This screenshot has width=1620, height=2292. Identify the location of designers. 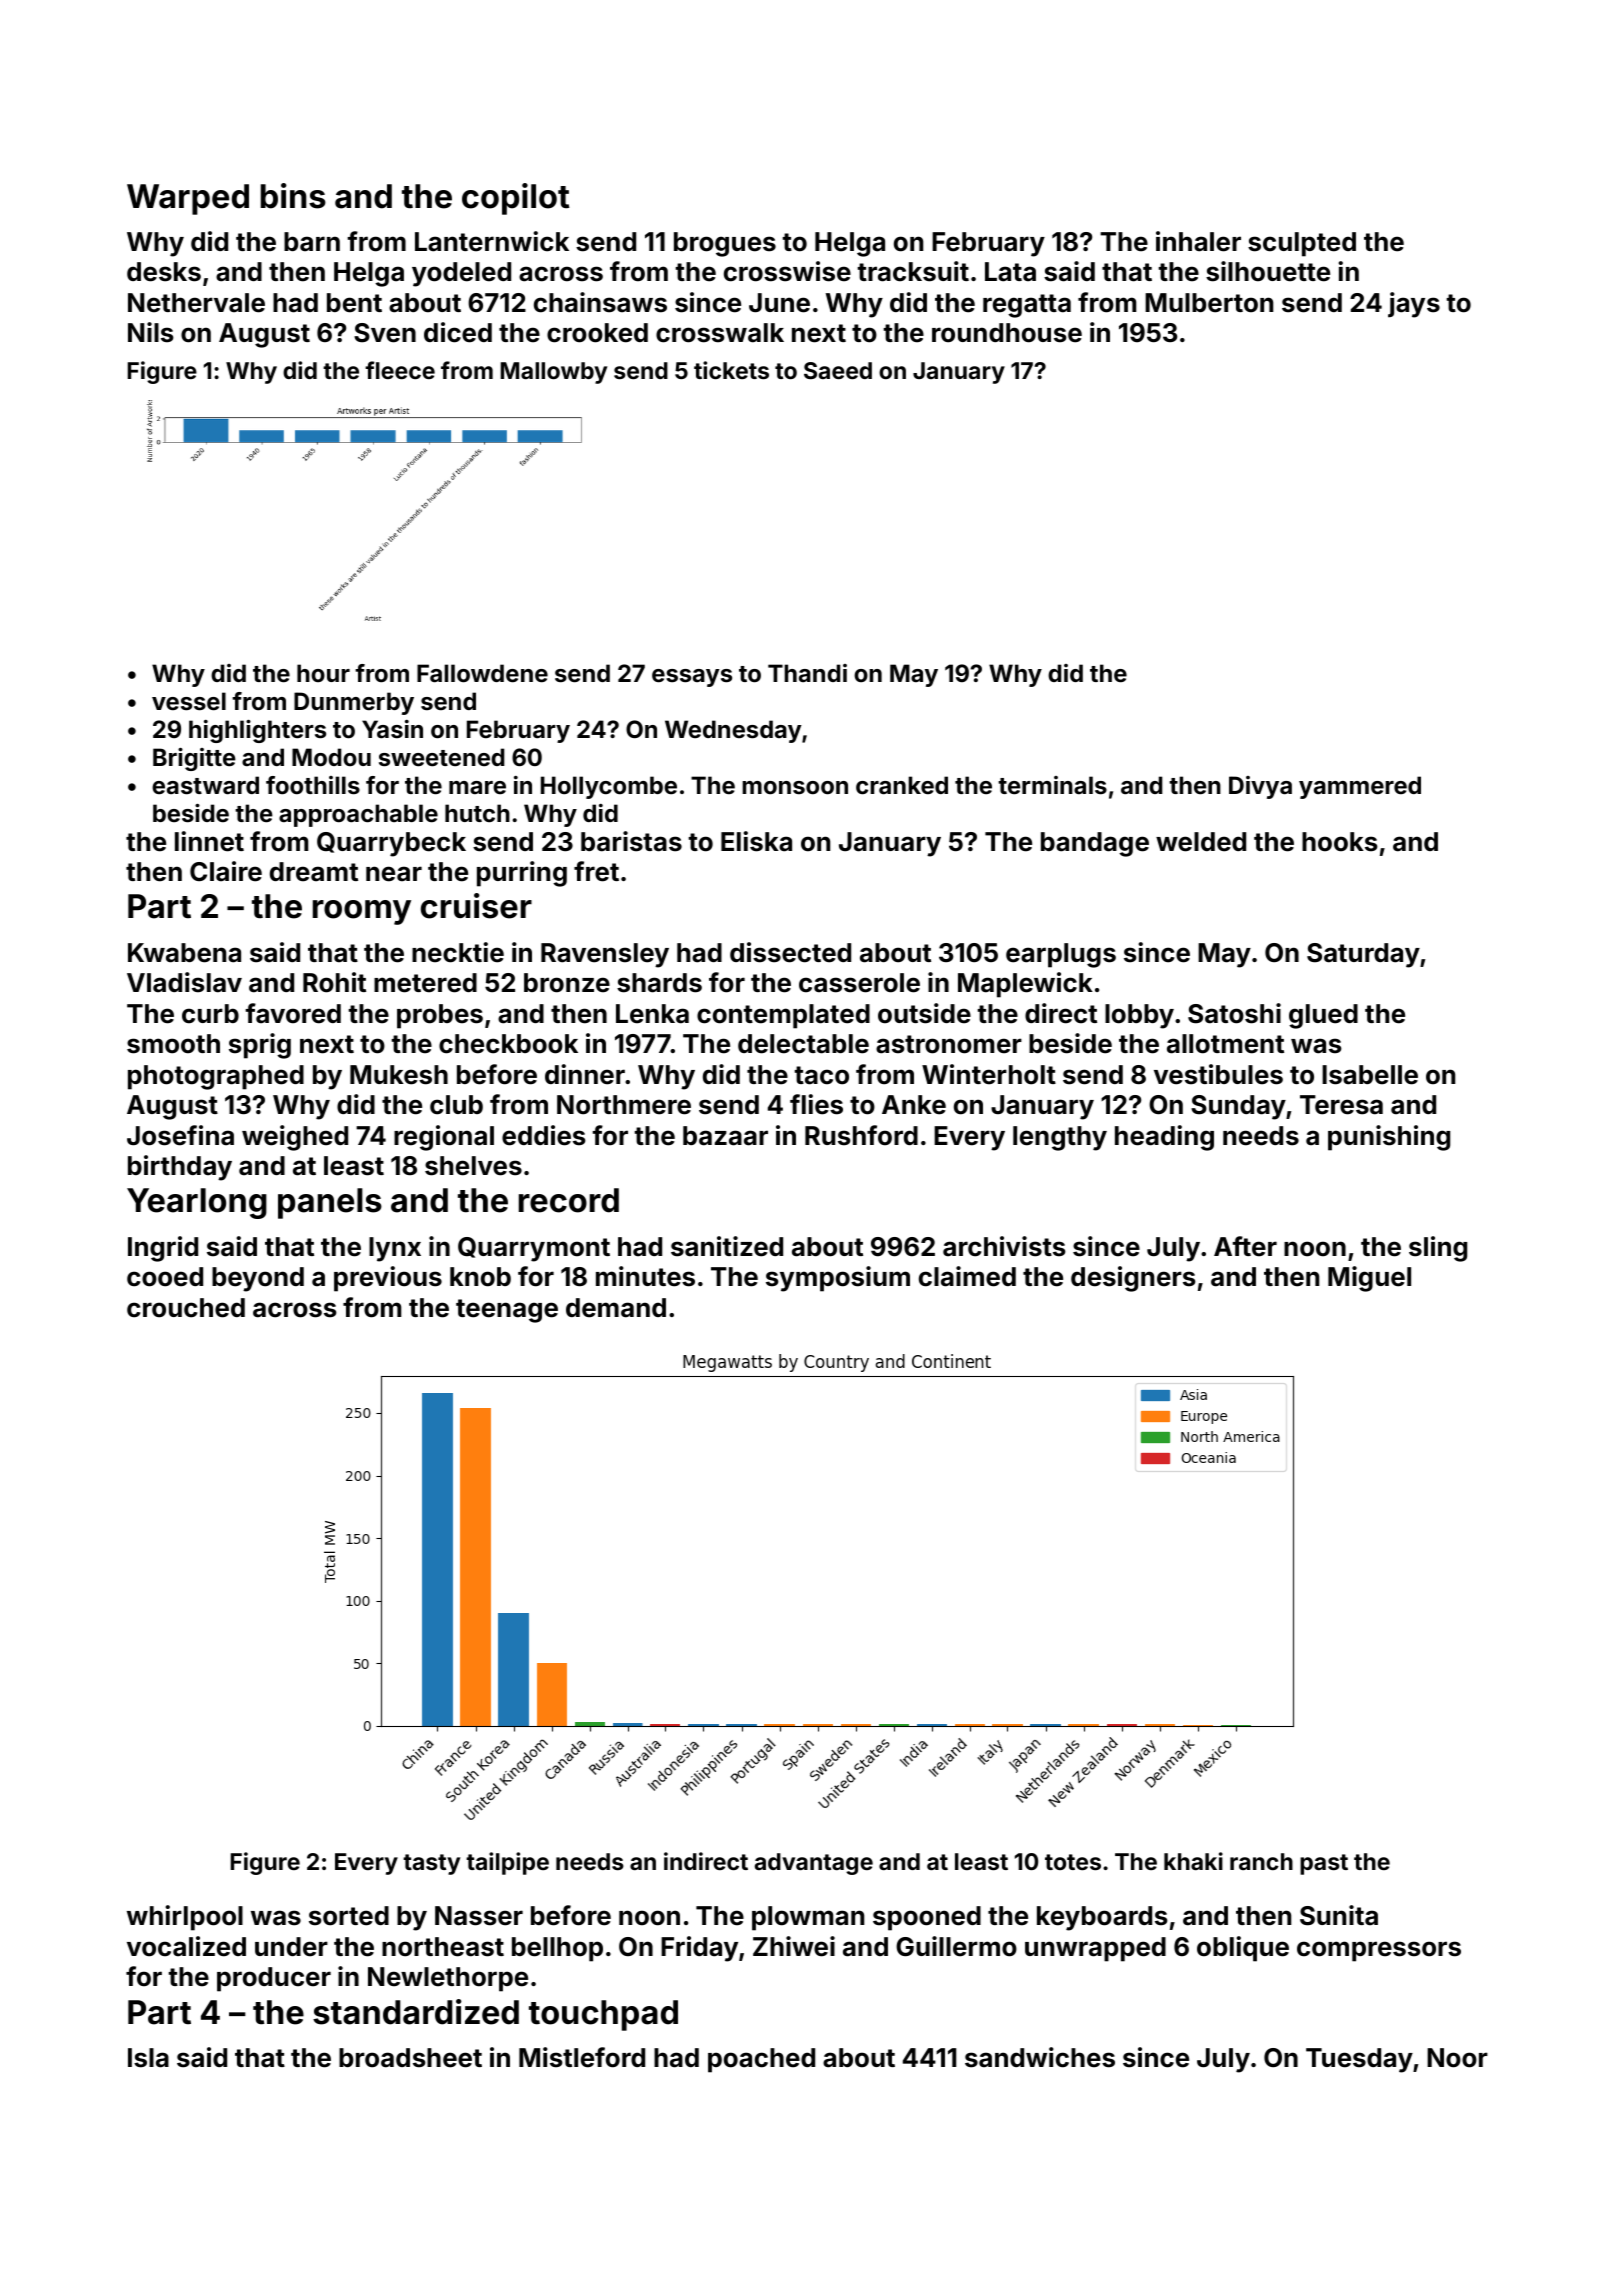
(1133, 1279).
